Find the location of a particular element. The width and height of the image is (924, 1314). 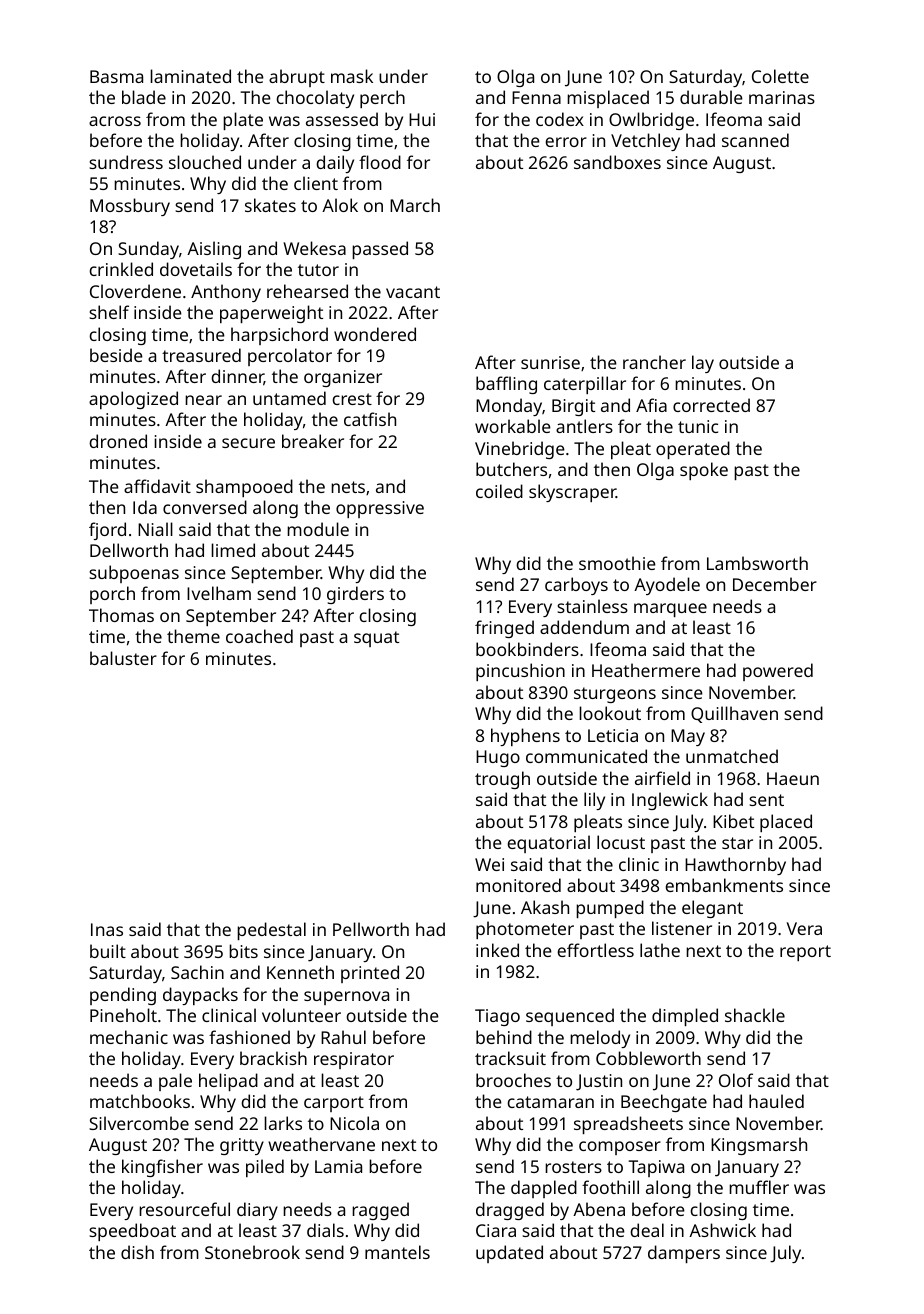

subpoenas is located at coordinates (134, 574).
